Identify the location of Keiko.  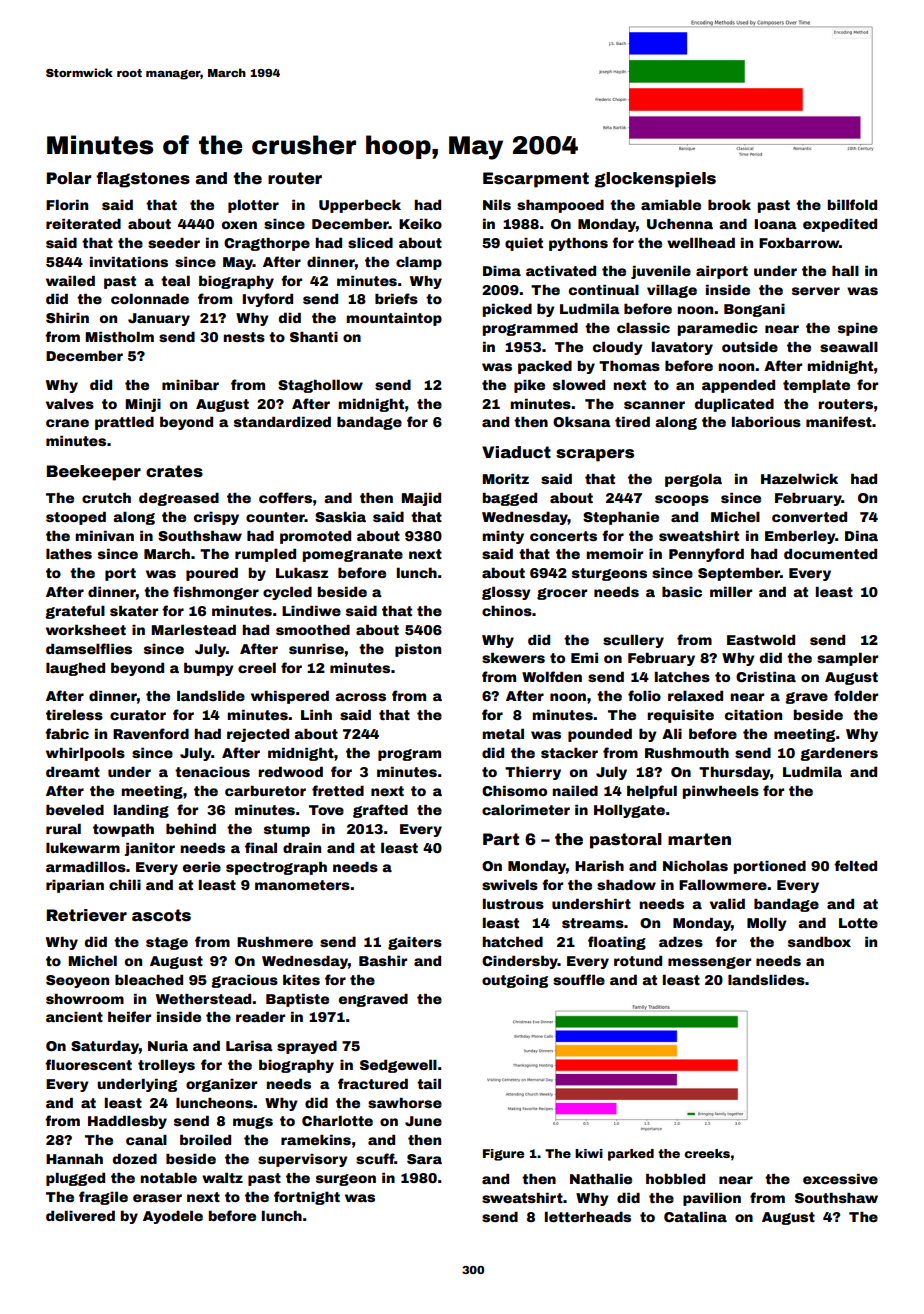
(420, 223).
